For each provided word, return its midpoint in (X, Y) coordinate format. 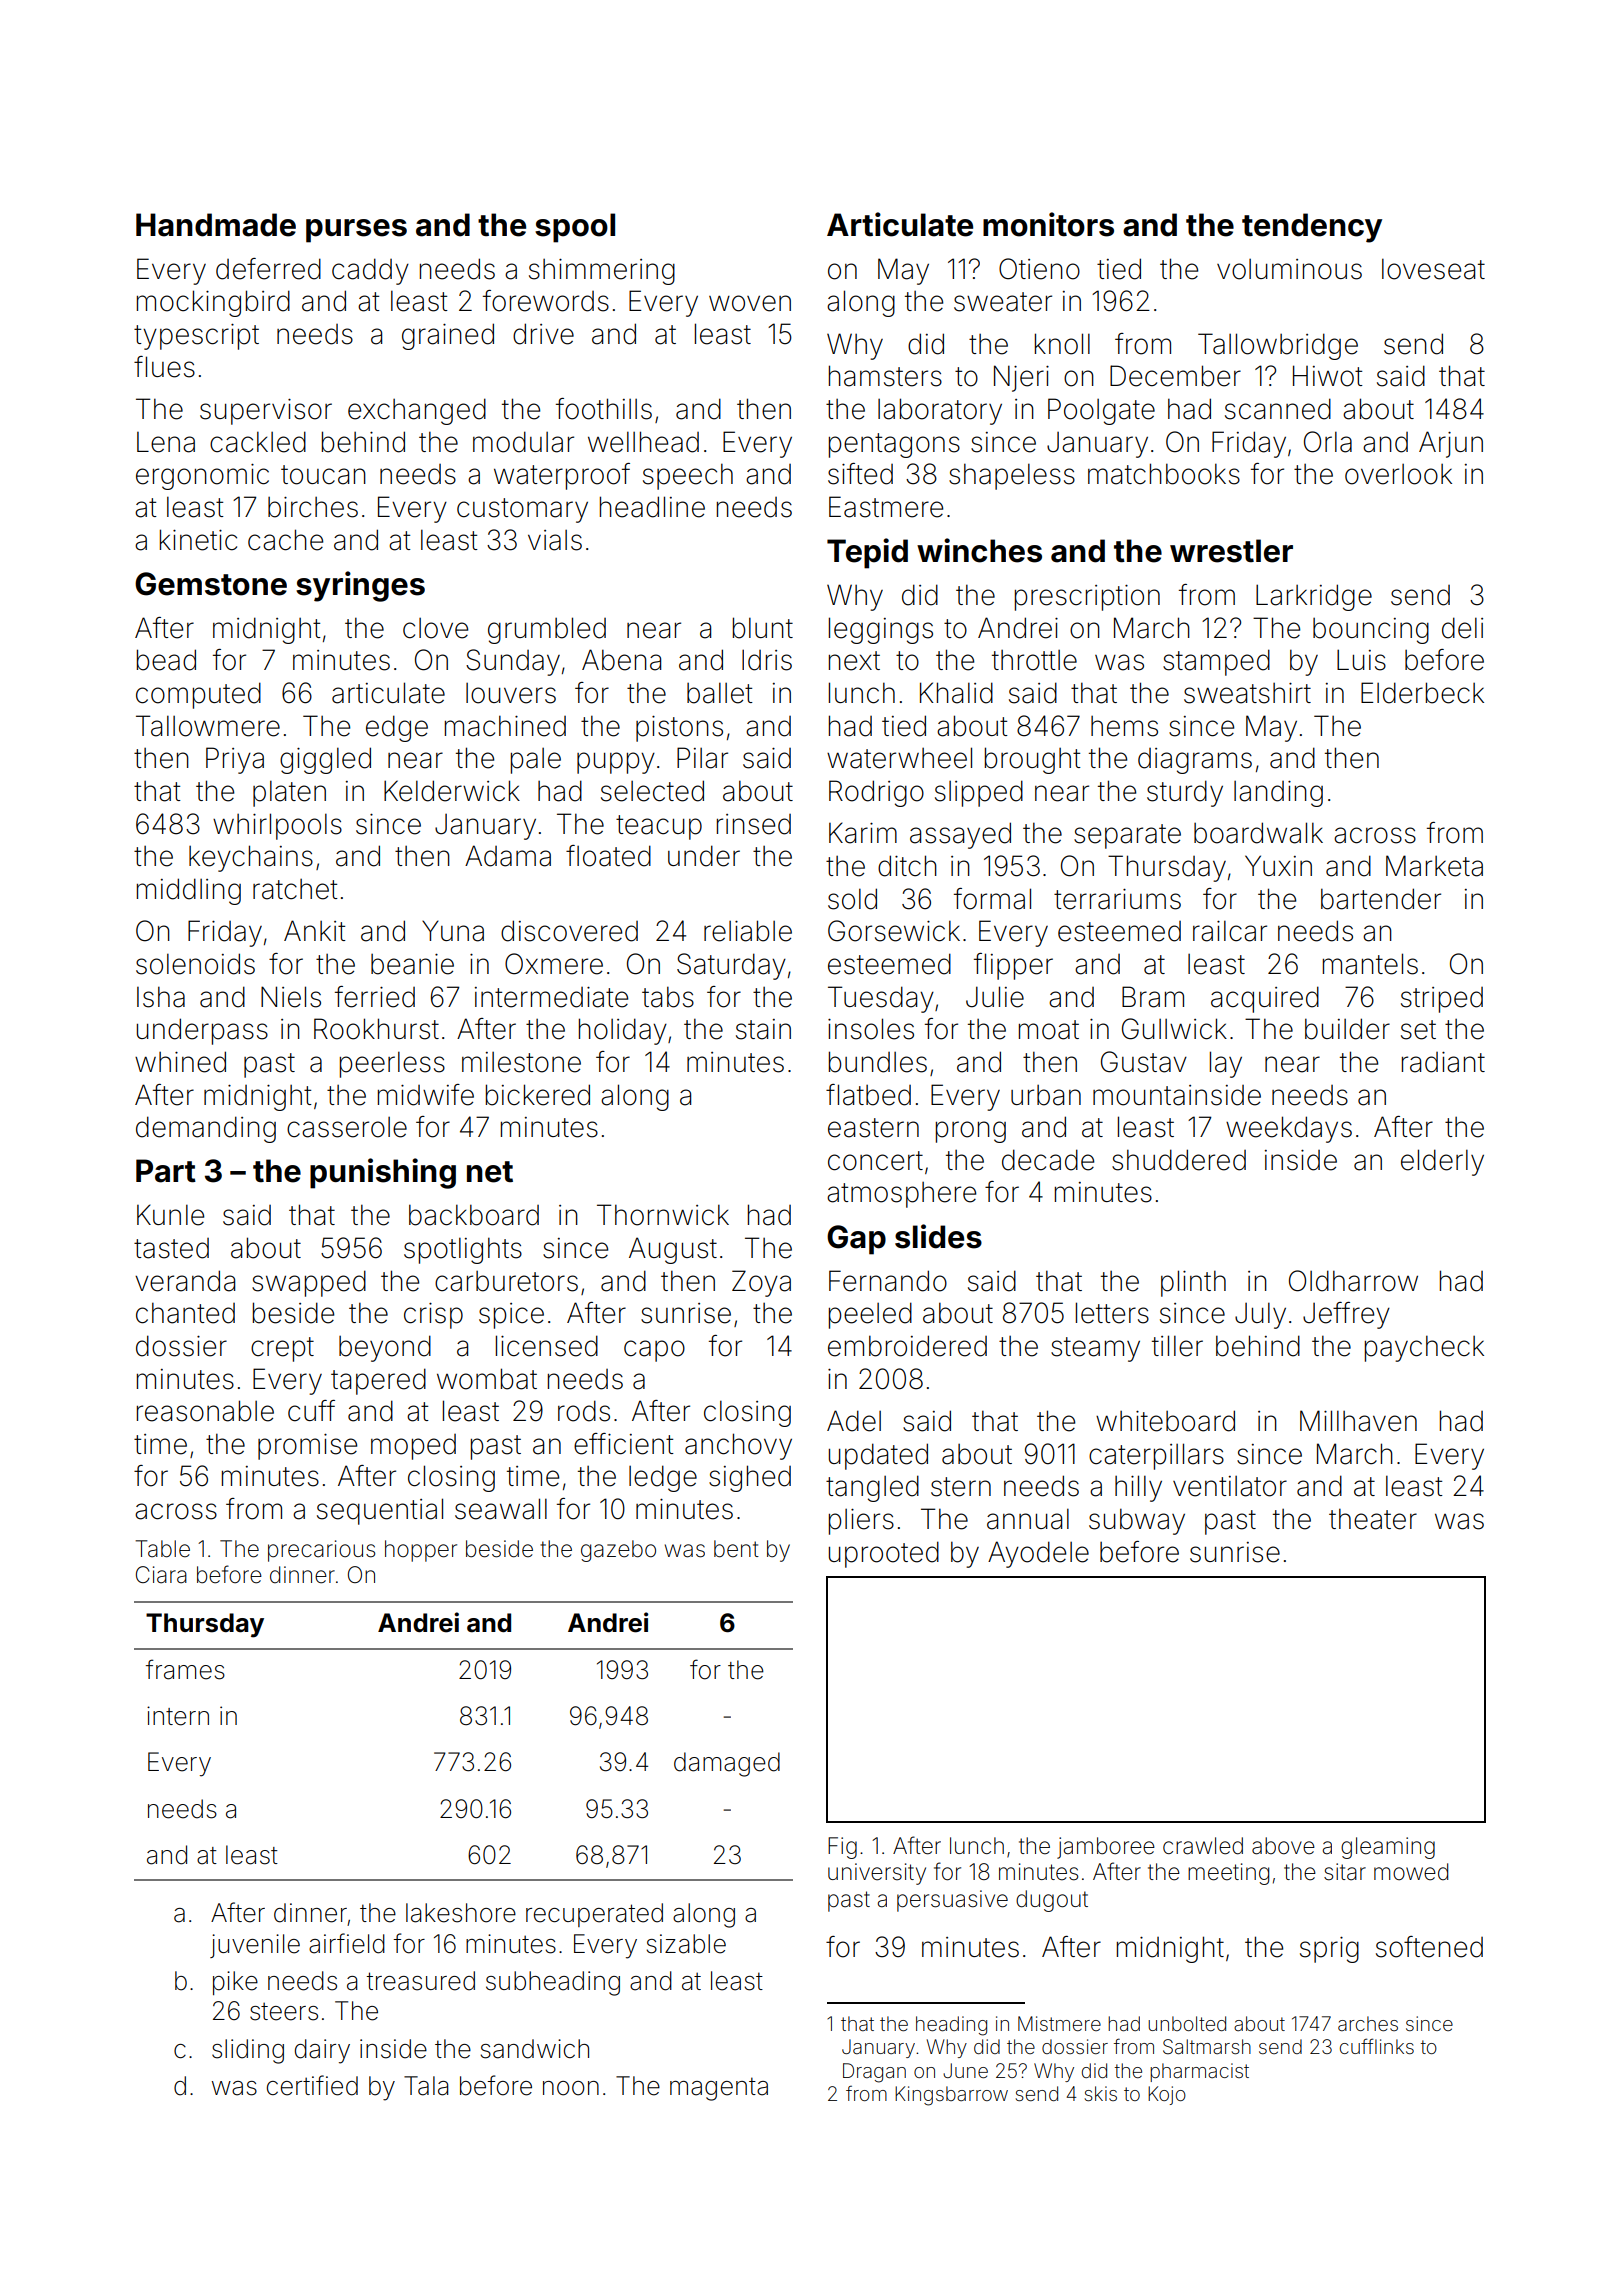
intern (178, 1716)
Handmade (216, 225)
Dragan (874, 2073)
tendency (1312, 228)
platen (289, 793)
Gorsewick (894, 931)
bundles (878, 1062)
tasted (171, 1248)
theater (1373, 1519)
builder (1347, 1029)
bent (736, 1549)
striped (1442, 1000)
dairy (322, 2051)
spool (575, 228)
